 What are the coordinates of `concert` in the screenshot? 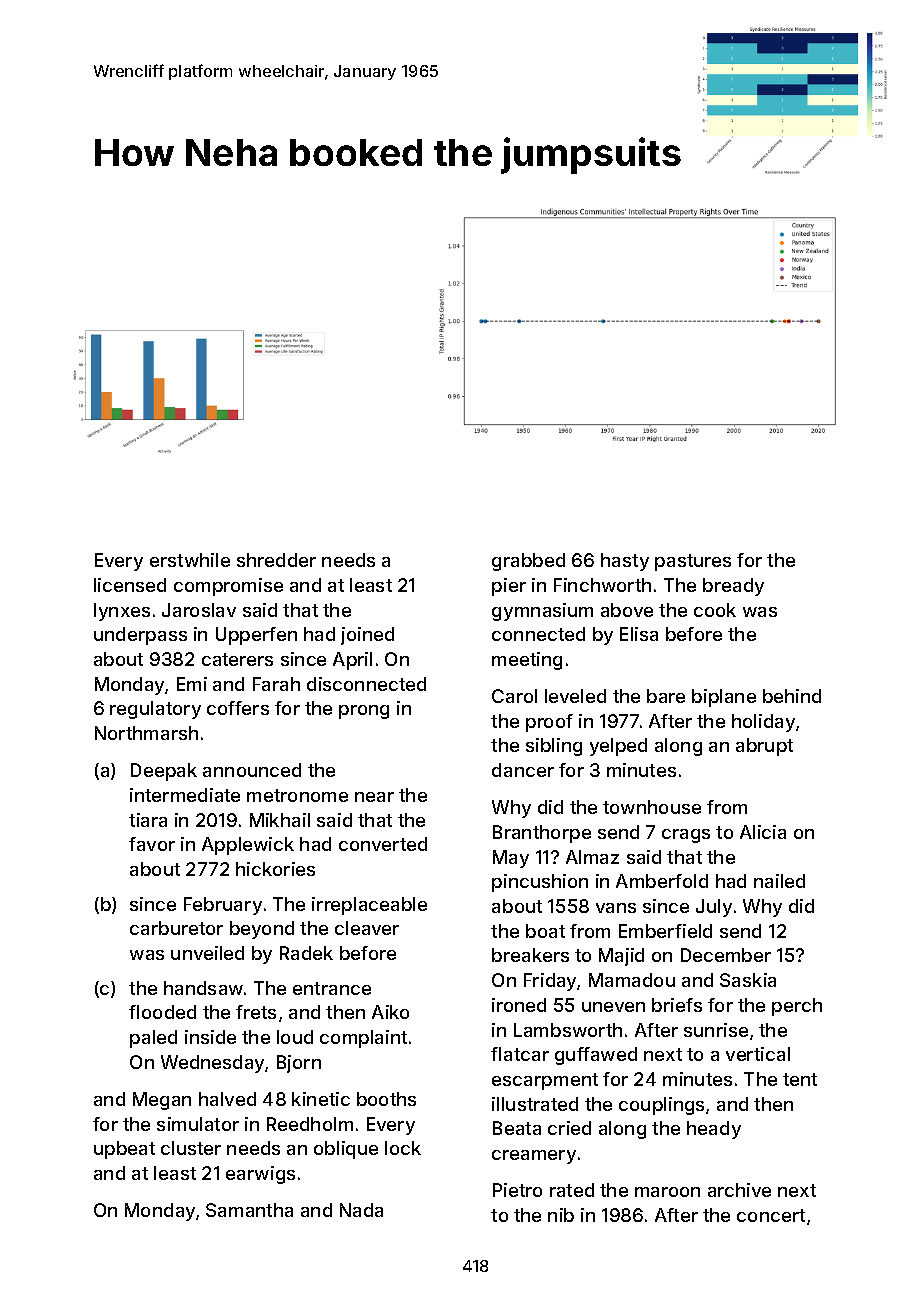 It's located at (771, 1215).
